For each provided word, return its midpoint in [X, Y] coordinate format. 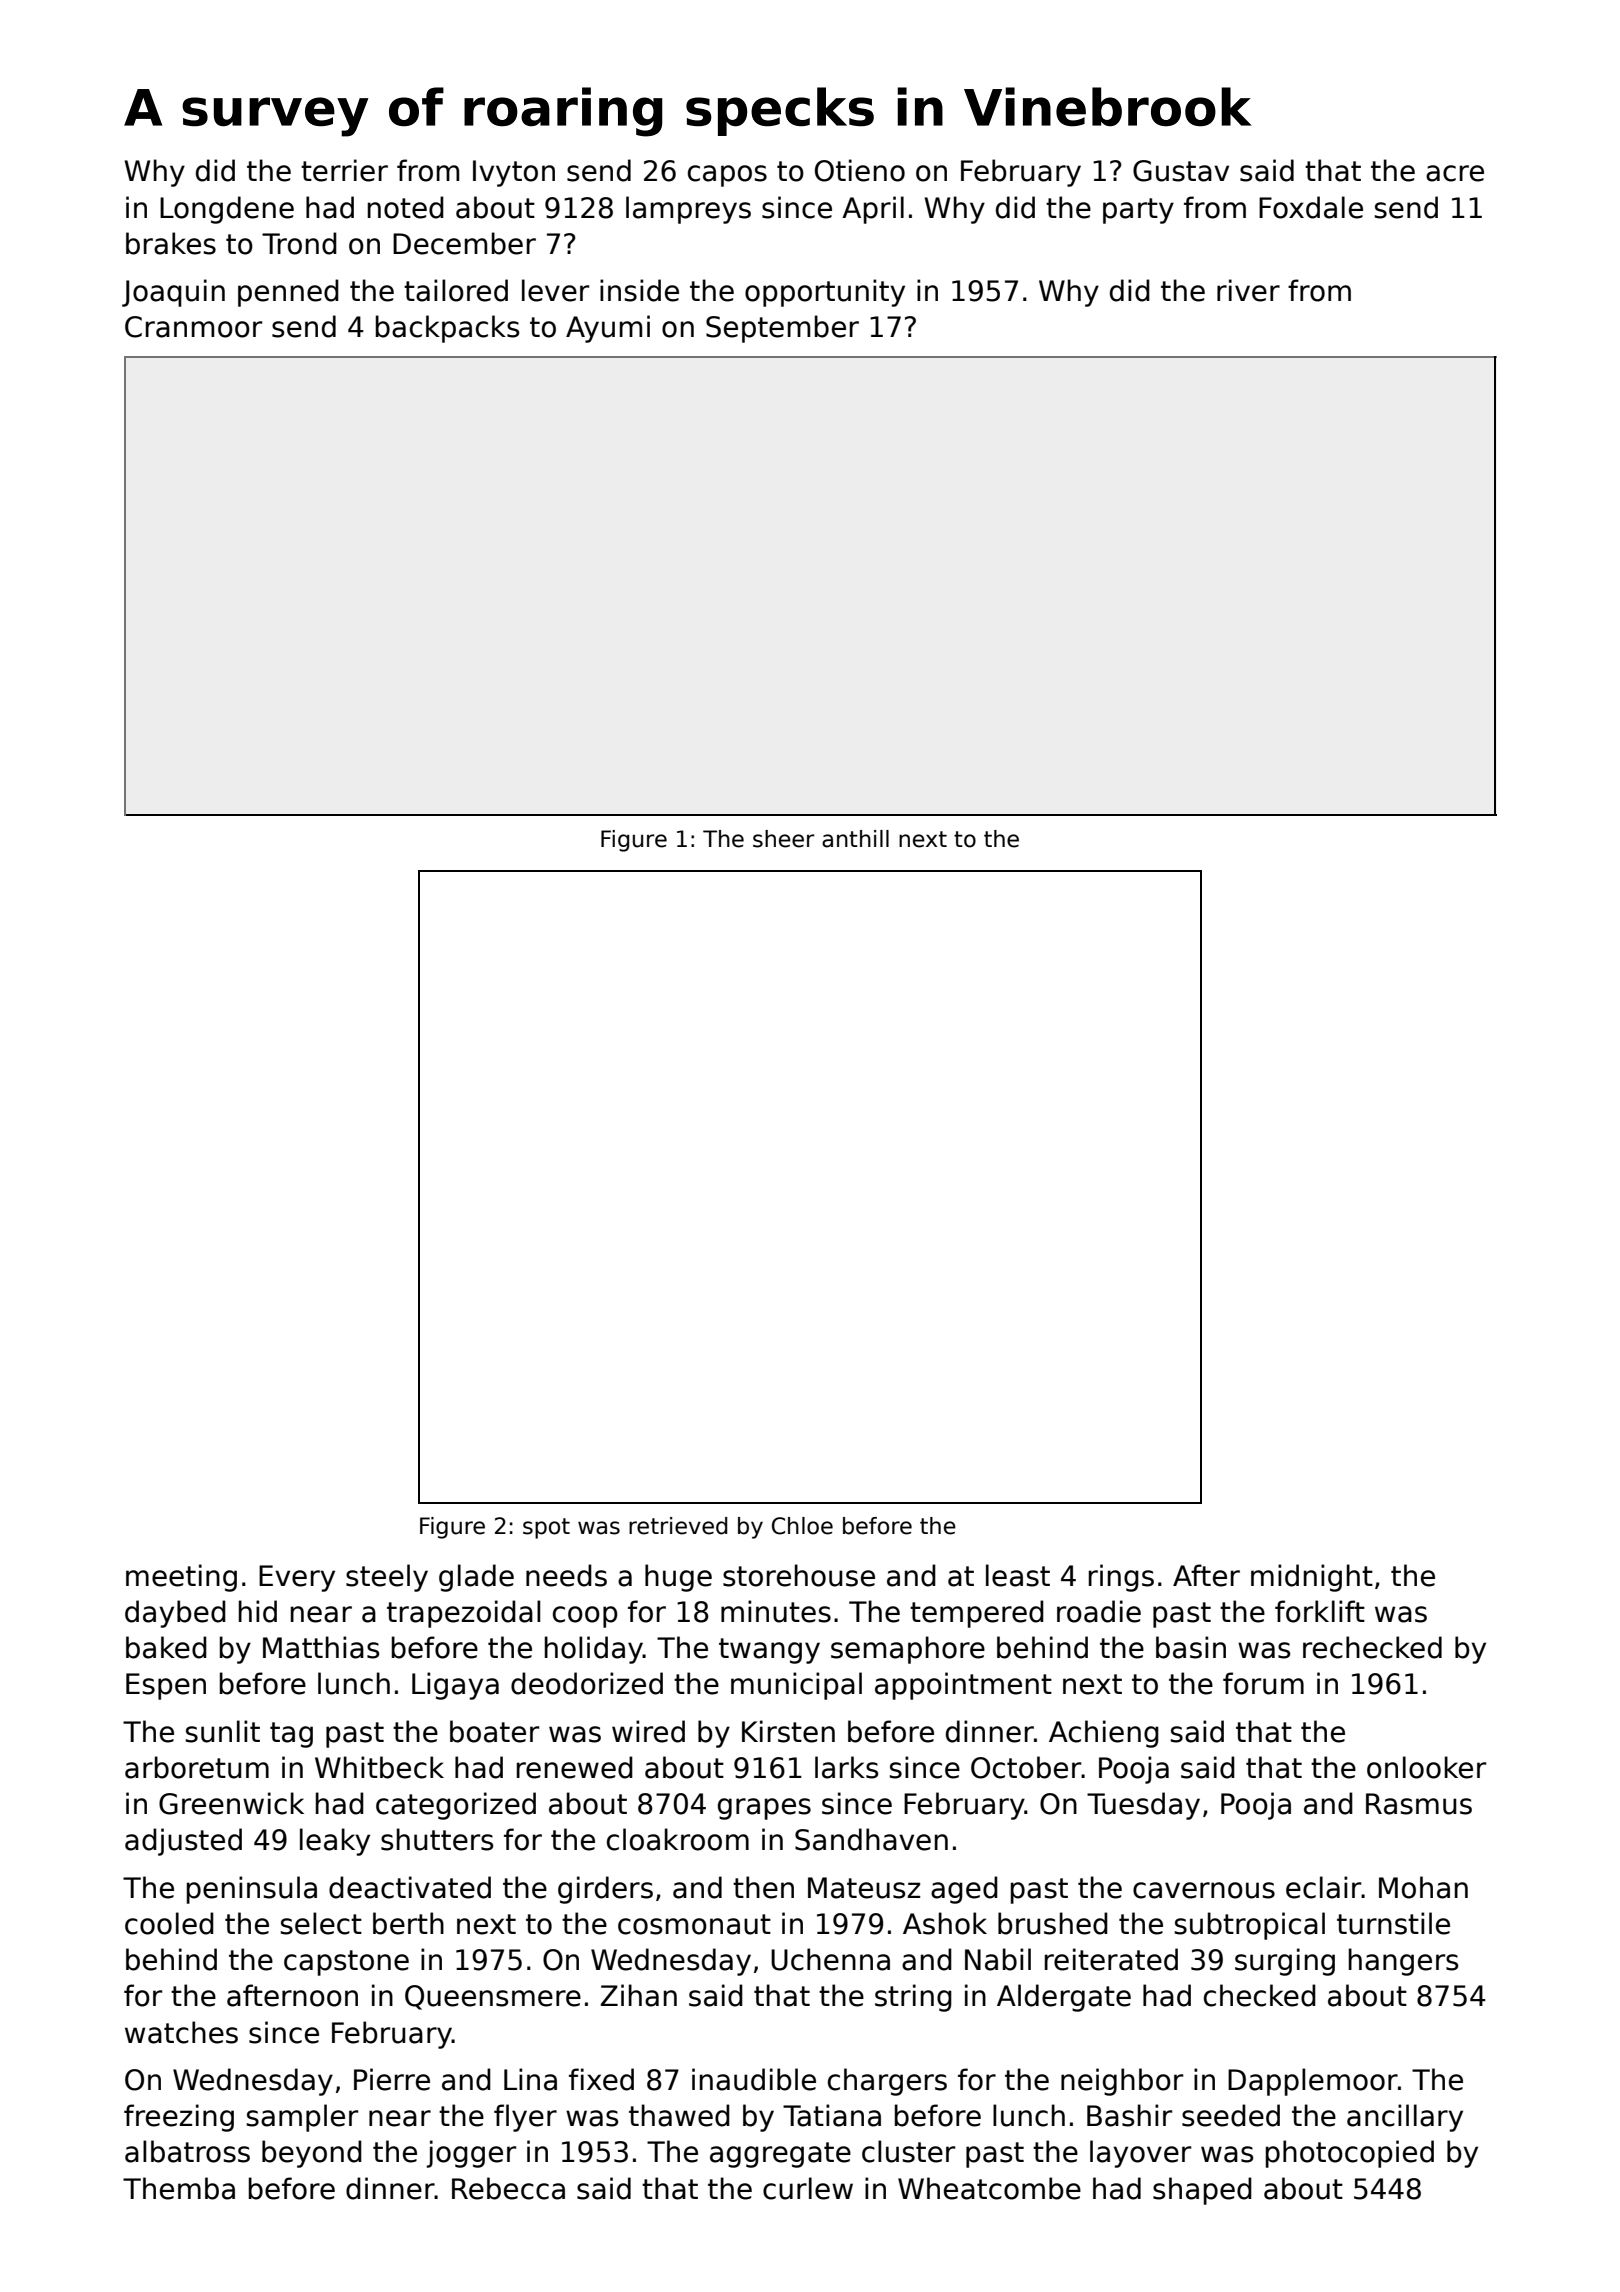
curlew [808, 2188]
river [1248, 290]
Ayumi [608, 329]
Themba [179, 2188]
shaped [1202, 2191]
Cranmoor [193, 327]
